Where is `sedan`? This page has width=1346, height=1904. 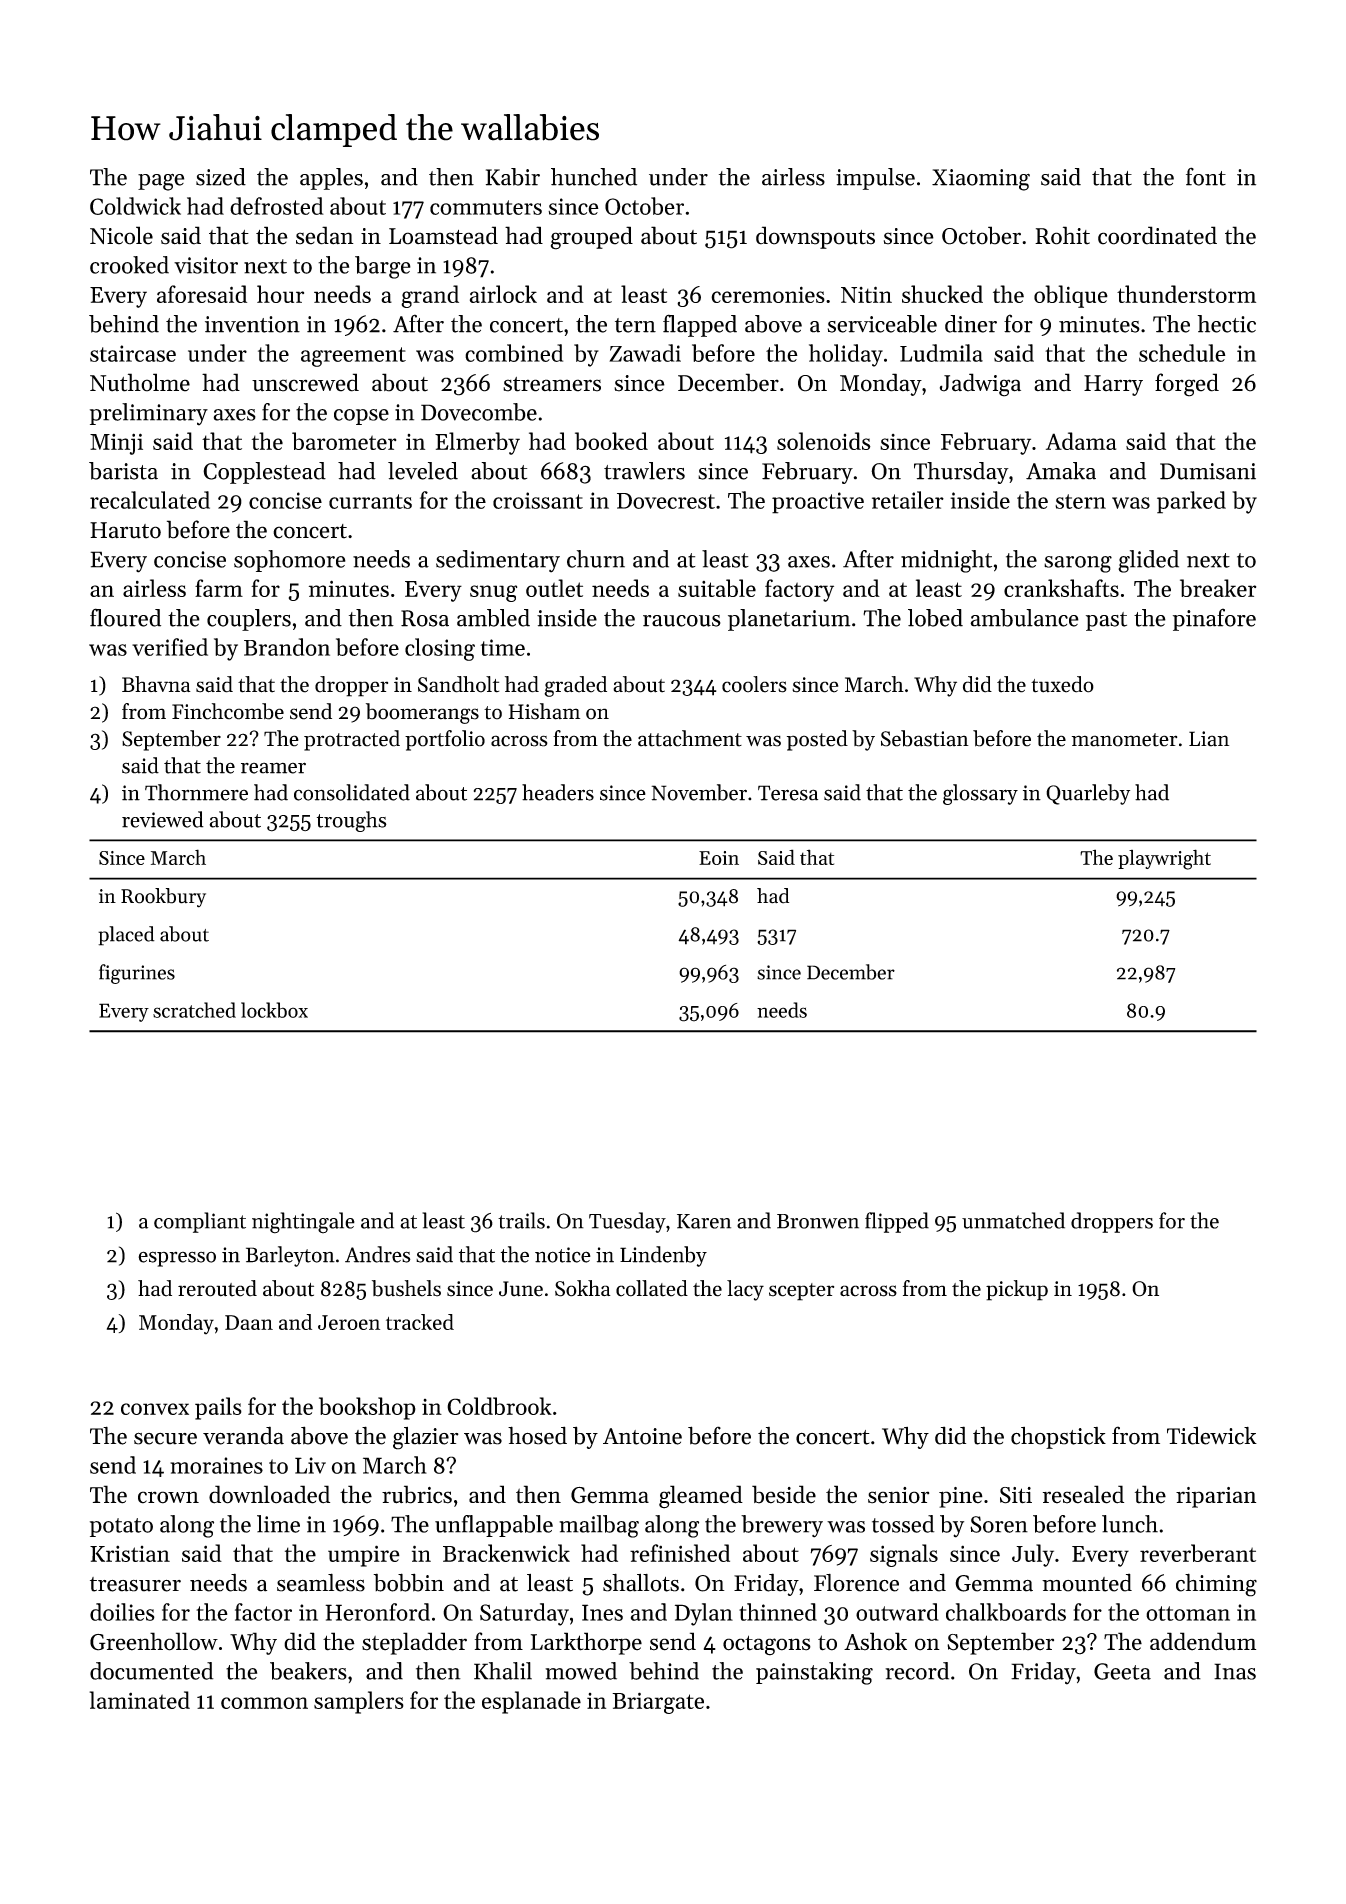
sedan is located at coordinates (325, 235).
